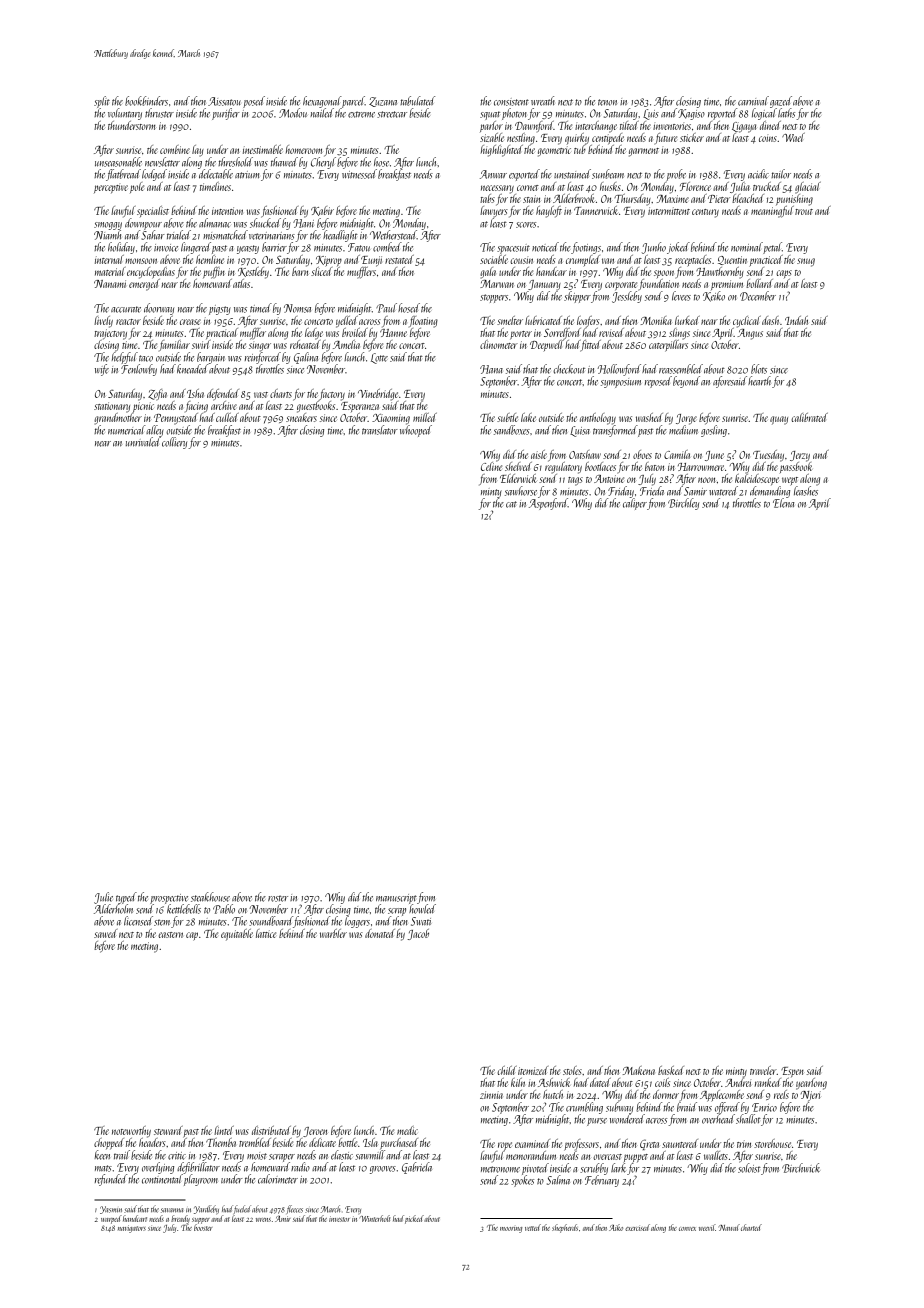  What do you see at coordinates (521, 491) in the screenshot?
I see `sawhorse` at bounding box center [521, 491].
